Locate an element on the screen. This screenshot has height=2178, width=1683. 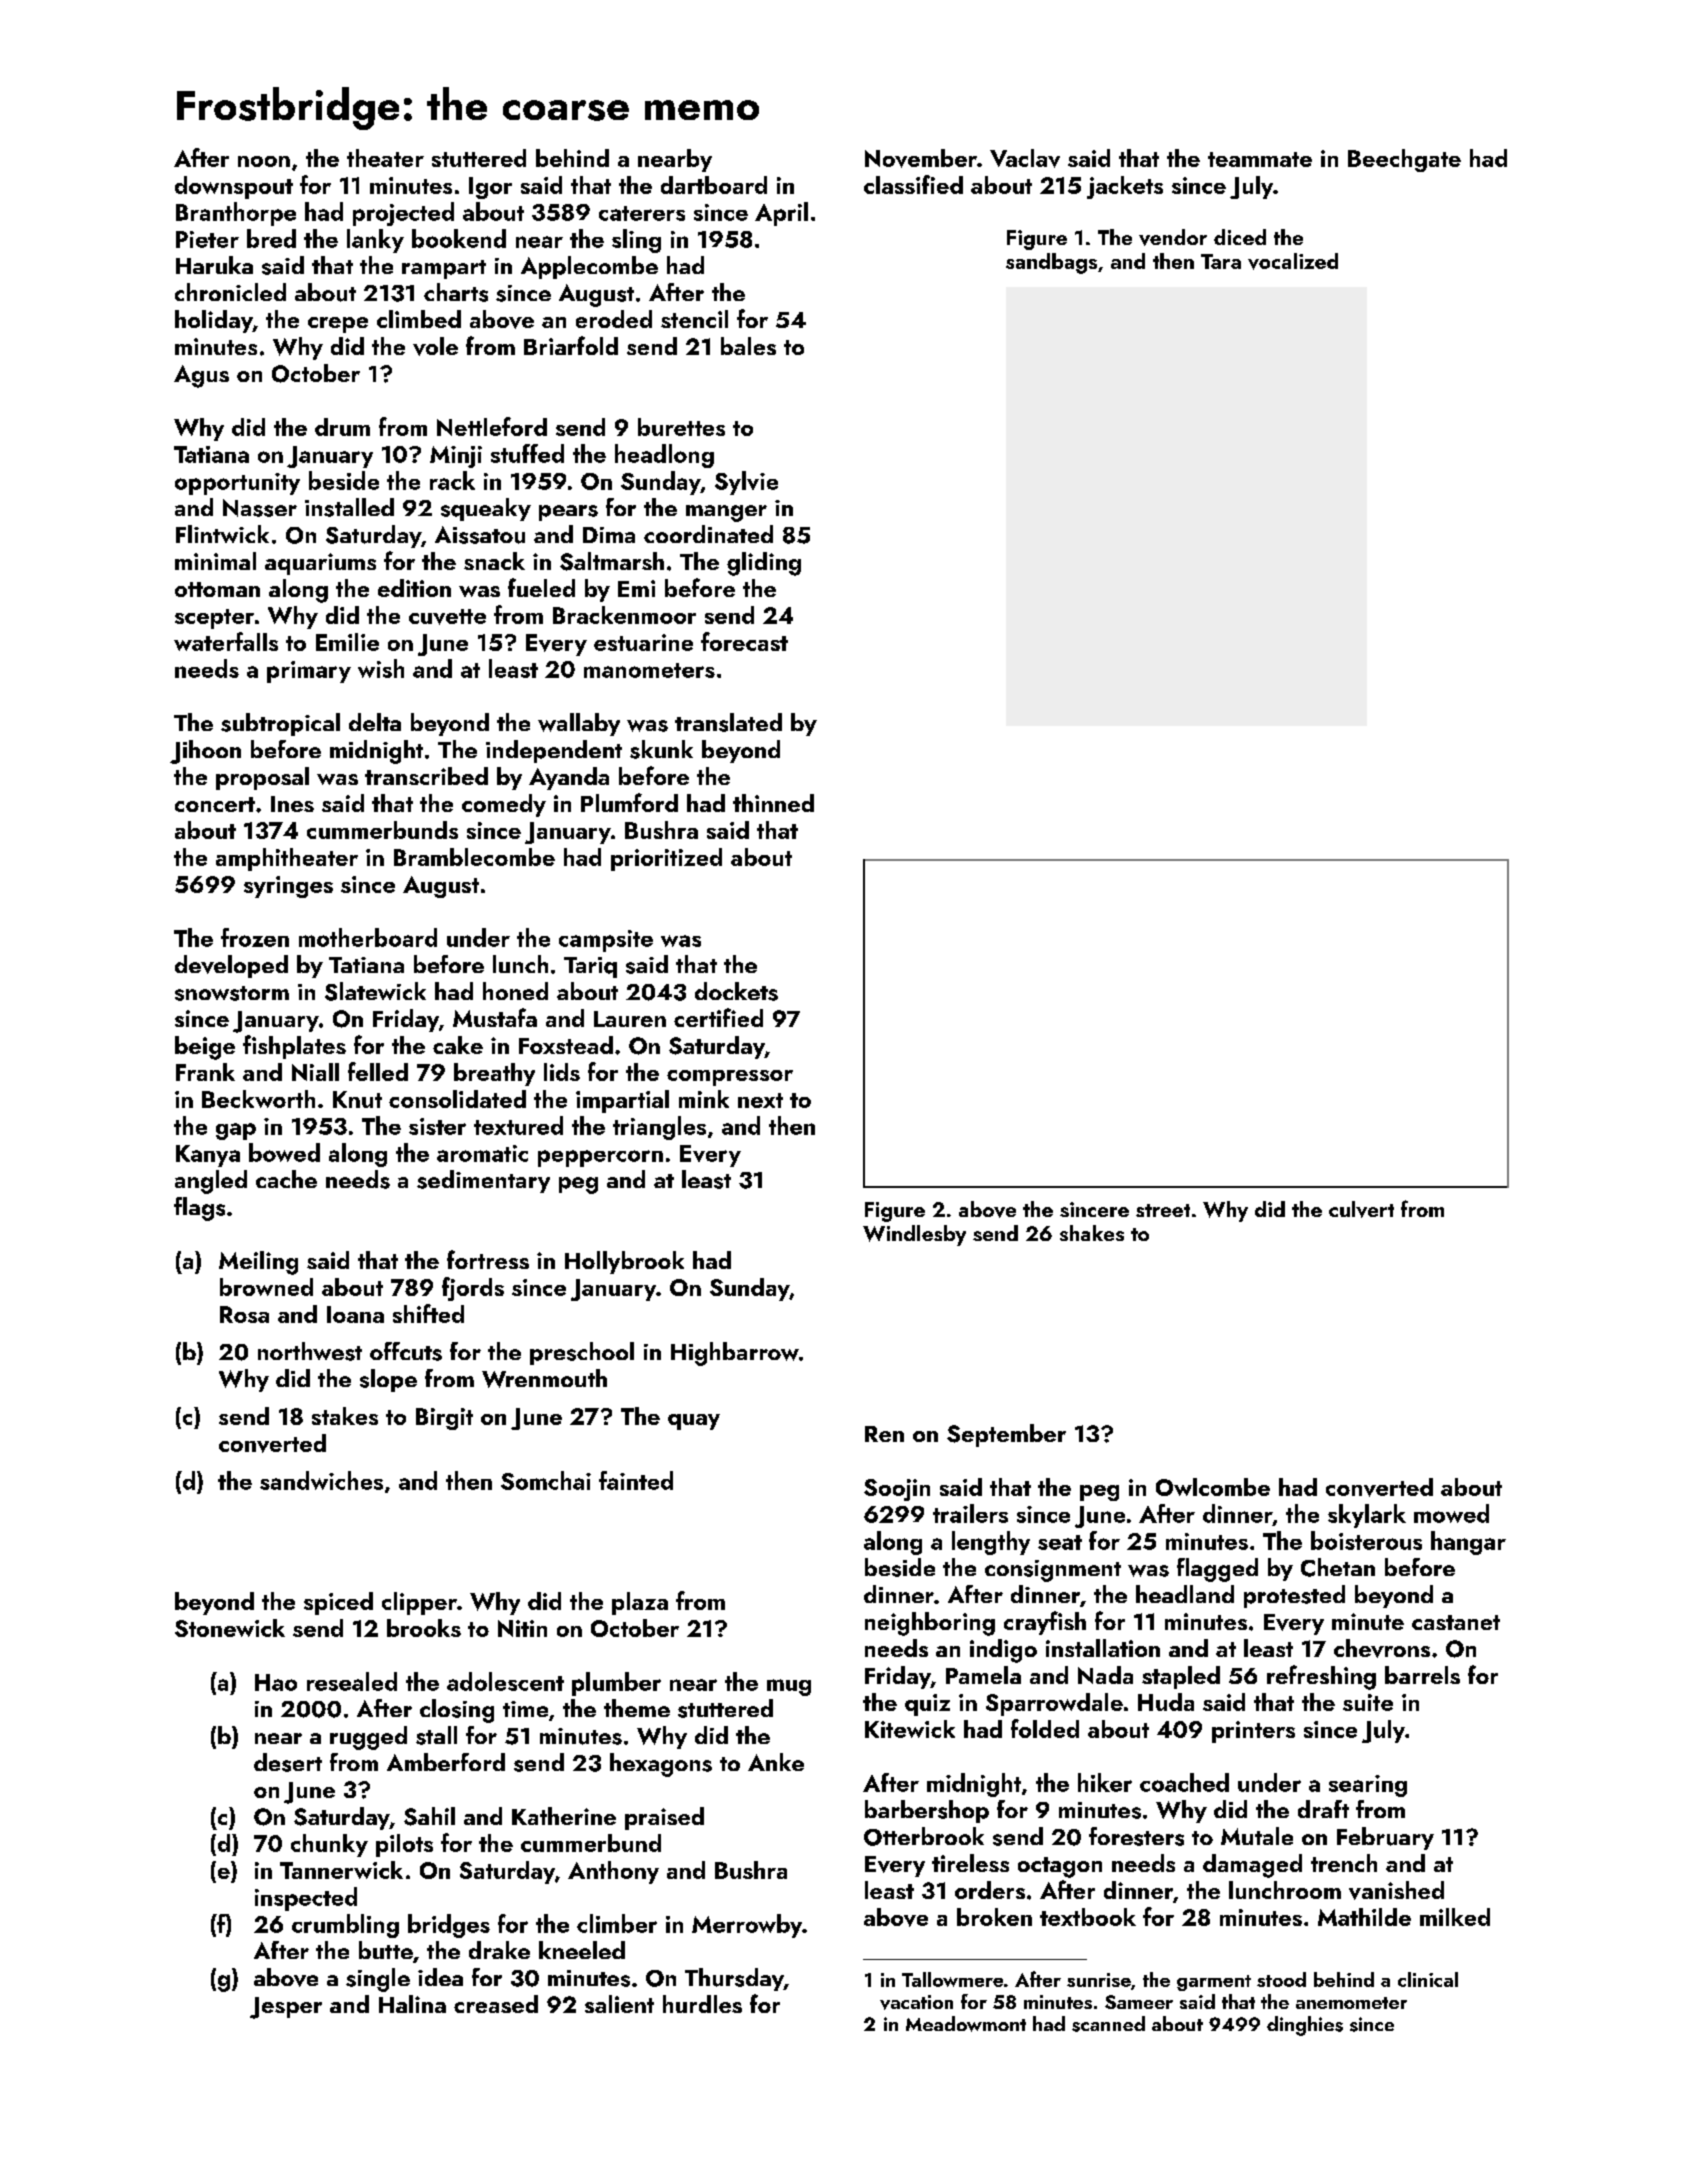
textbook is located at coordinates (1088, 1917).
